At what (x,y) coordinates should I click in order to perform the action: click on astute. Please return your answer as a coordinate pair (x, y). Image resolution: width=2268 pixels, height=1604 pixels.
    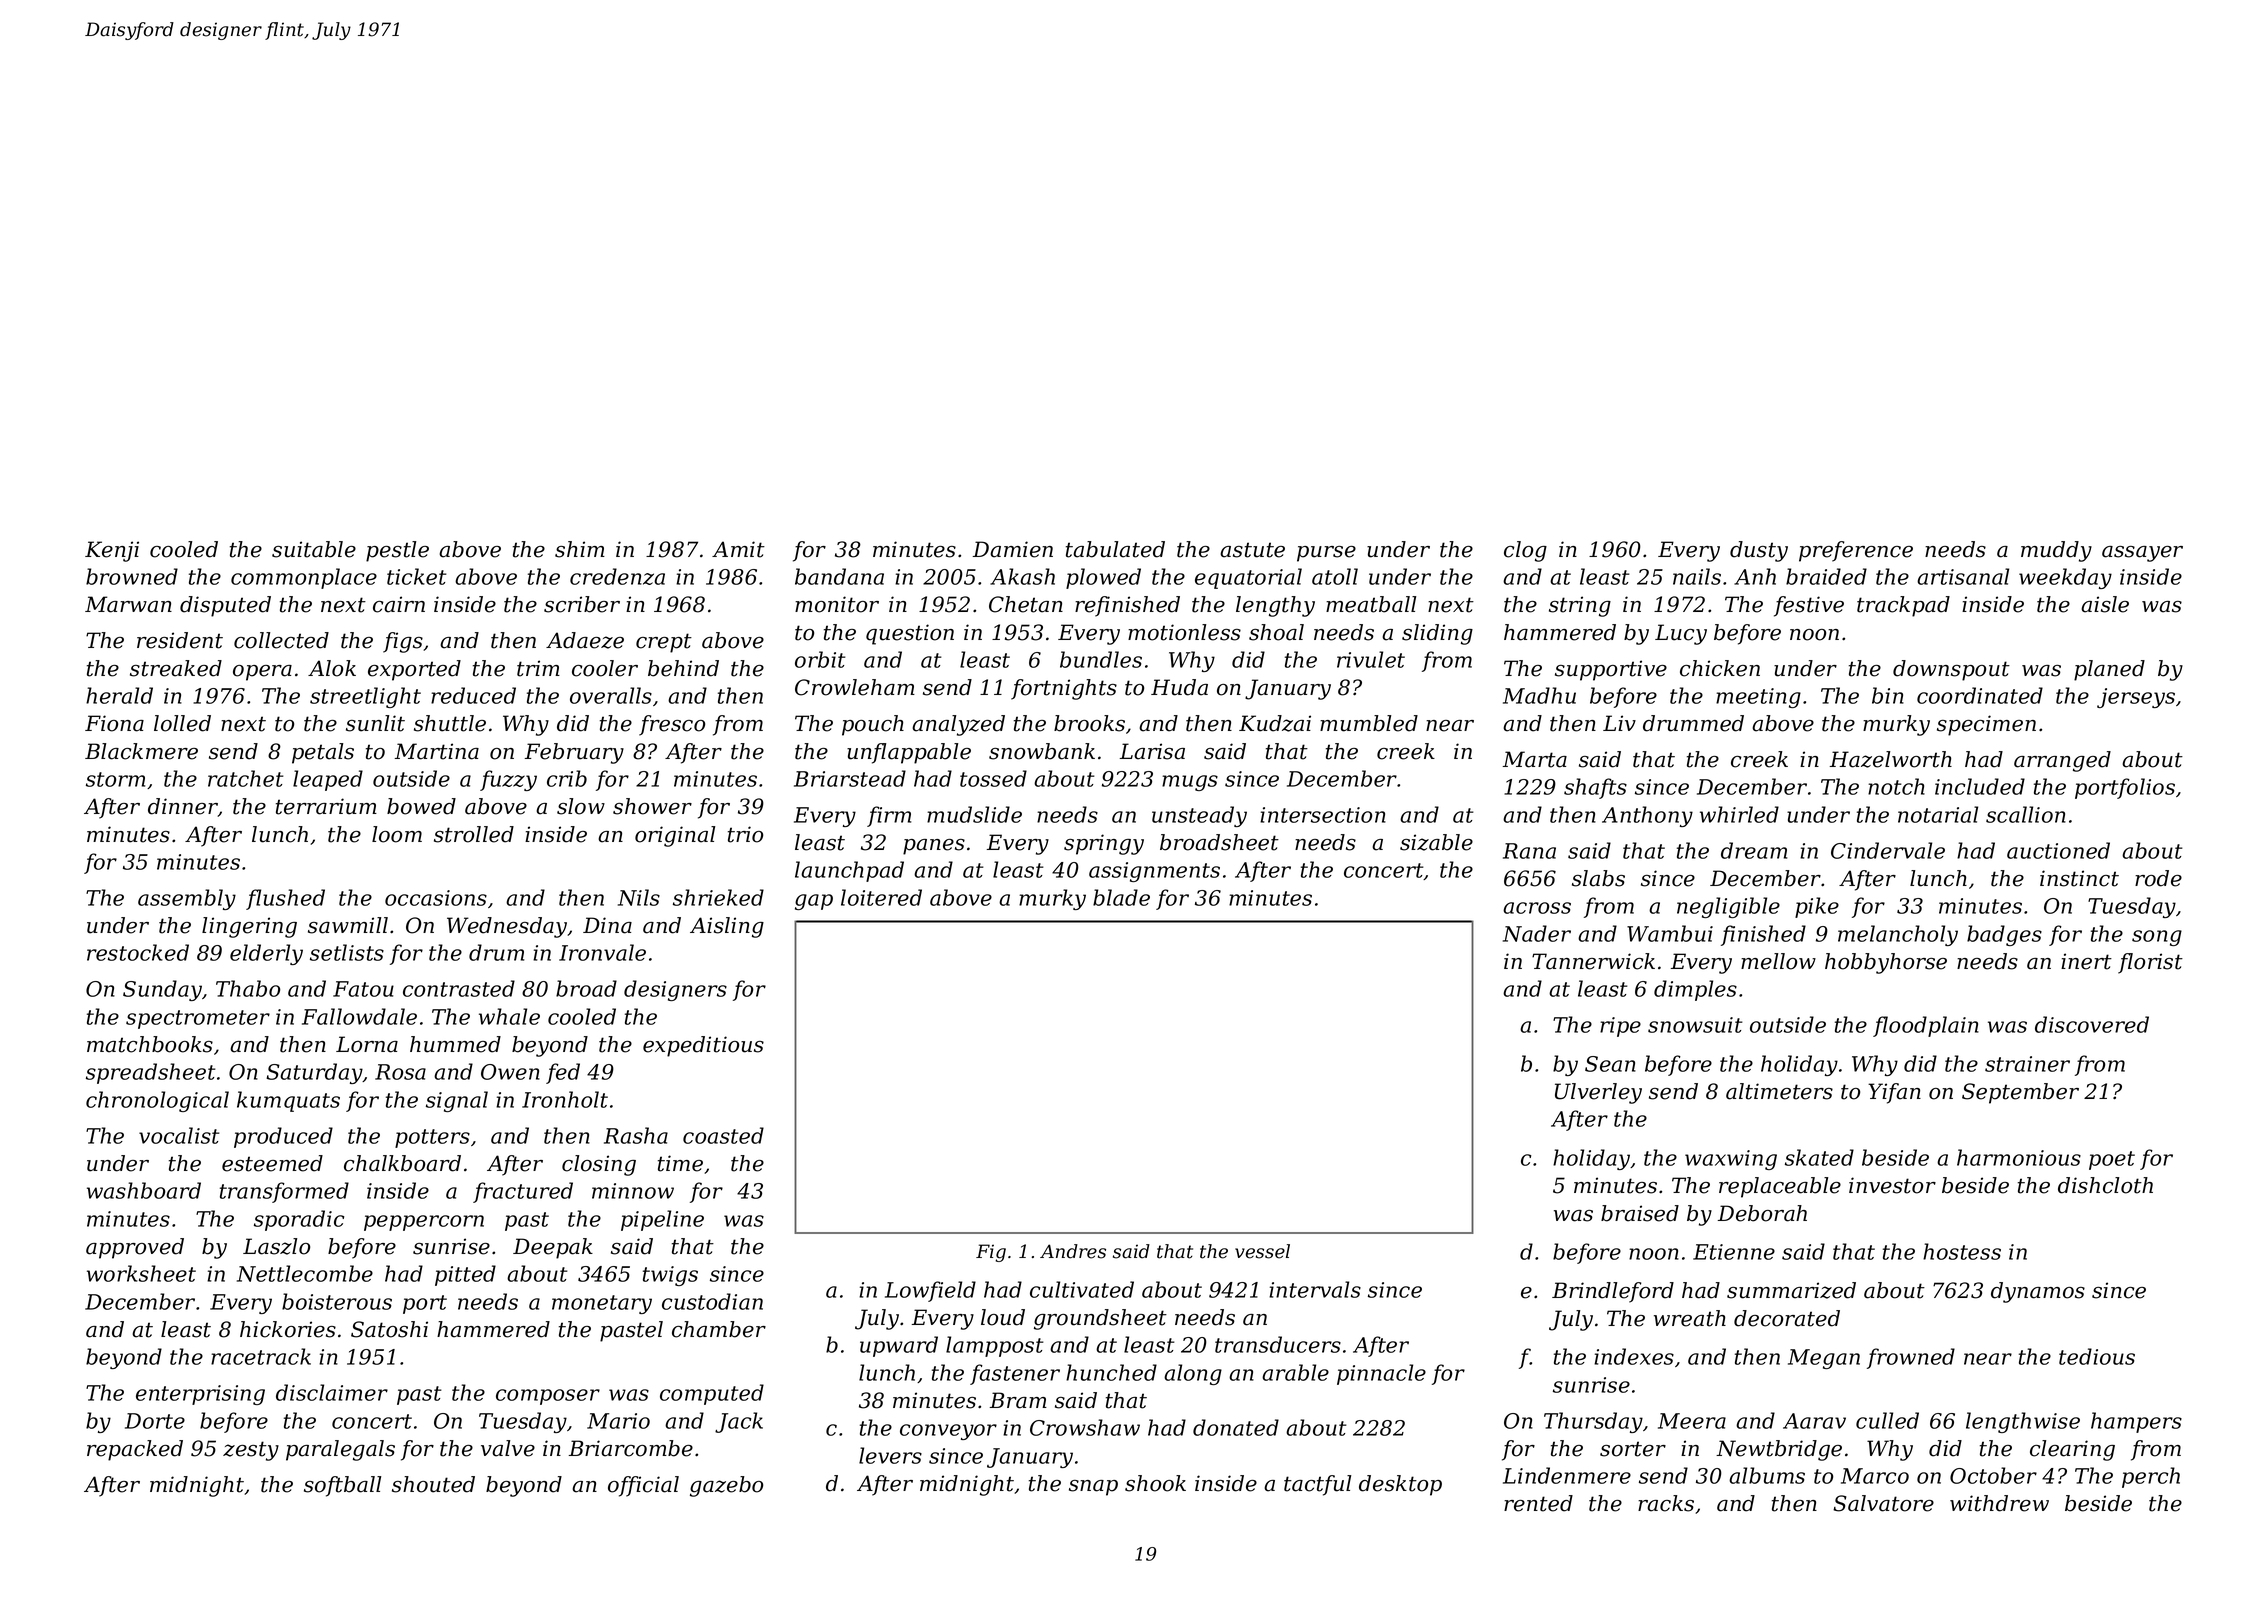
    Looking at the image, I should click on (1252, 550).
